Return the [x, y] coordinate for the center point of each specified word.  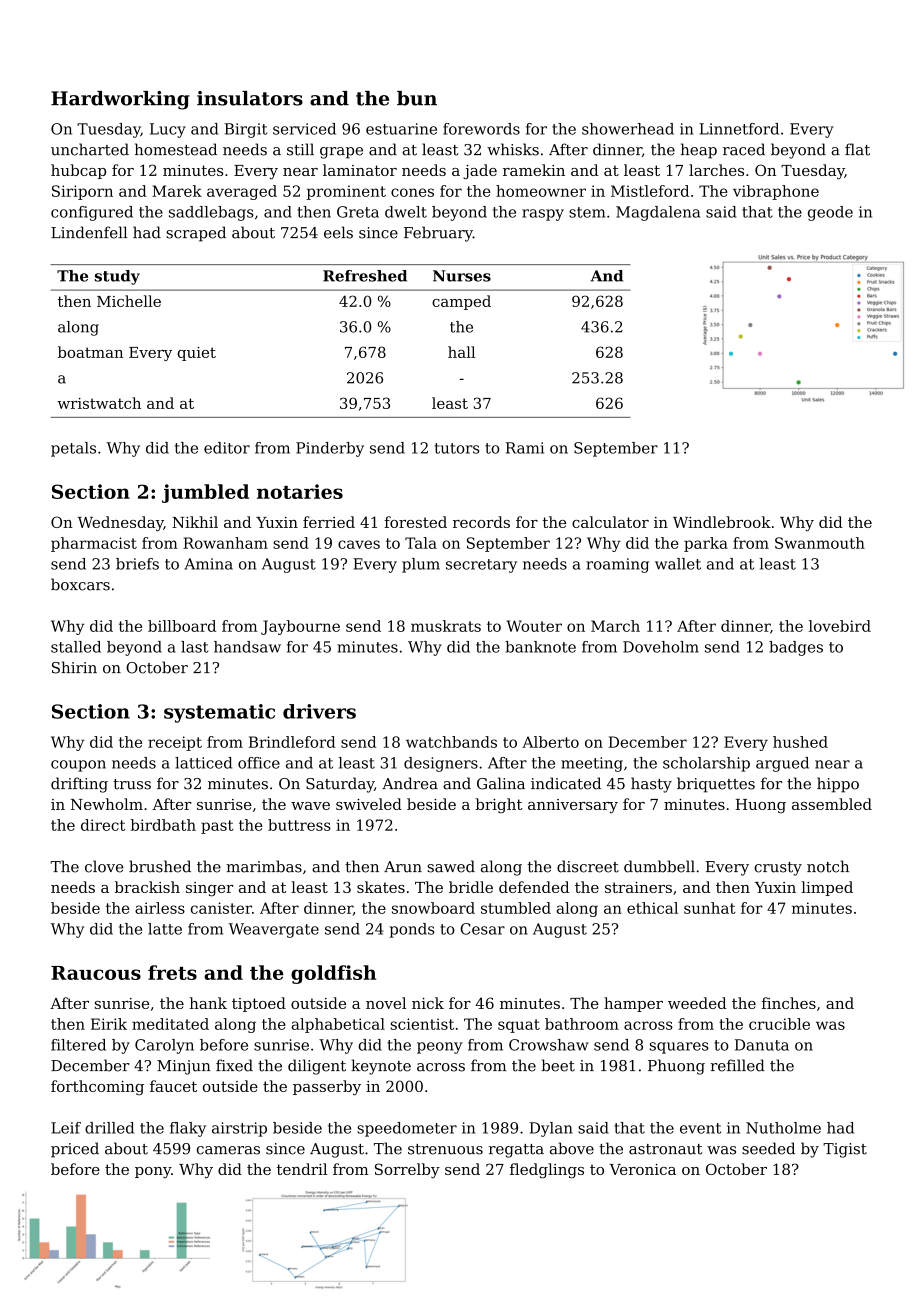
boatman [90, 352]
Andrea [410, 783]
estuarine [401, 129]
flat [857, 149]
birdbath [163, 825]
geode [830, 213]
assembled [832, 804]
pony [153, 1172]
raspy [543, 215]
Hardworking [120, 100]
